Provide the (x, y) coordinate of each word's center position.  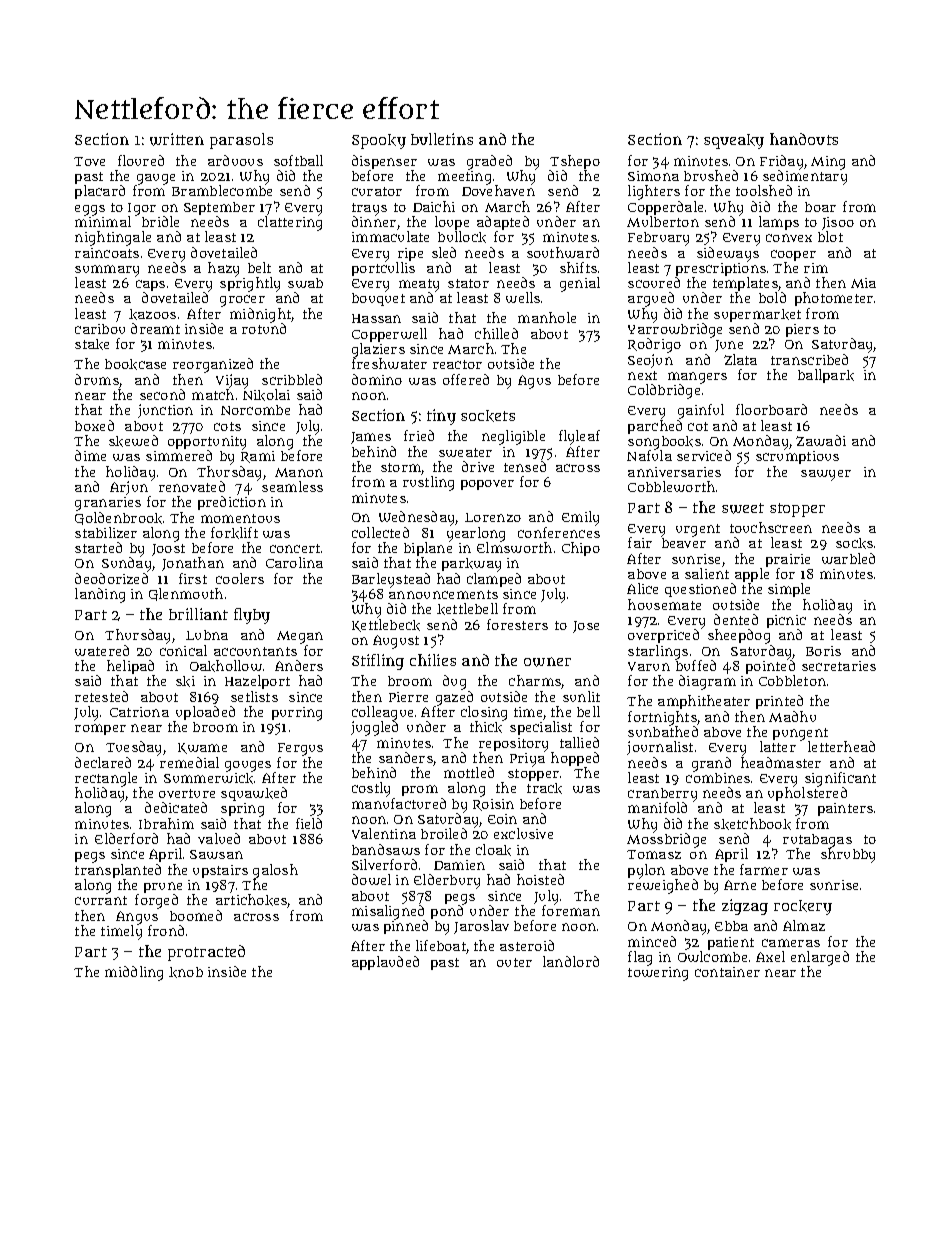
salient (707, 573)
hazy (223, 269)
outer (514, 962)
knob (186, 972)
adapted (503, 223)
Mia (863, 283)
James (371, 438)
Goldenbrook (118, 518)
